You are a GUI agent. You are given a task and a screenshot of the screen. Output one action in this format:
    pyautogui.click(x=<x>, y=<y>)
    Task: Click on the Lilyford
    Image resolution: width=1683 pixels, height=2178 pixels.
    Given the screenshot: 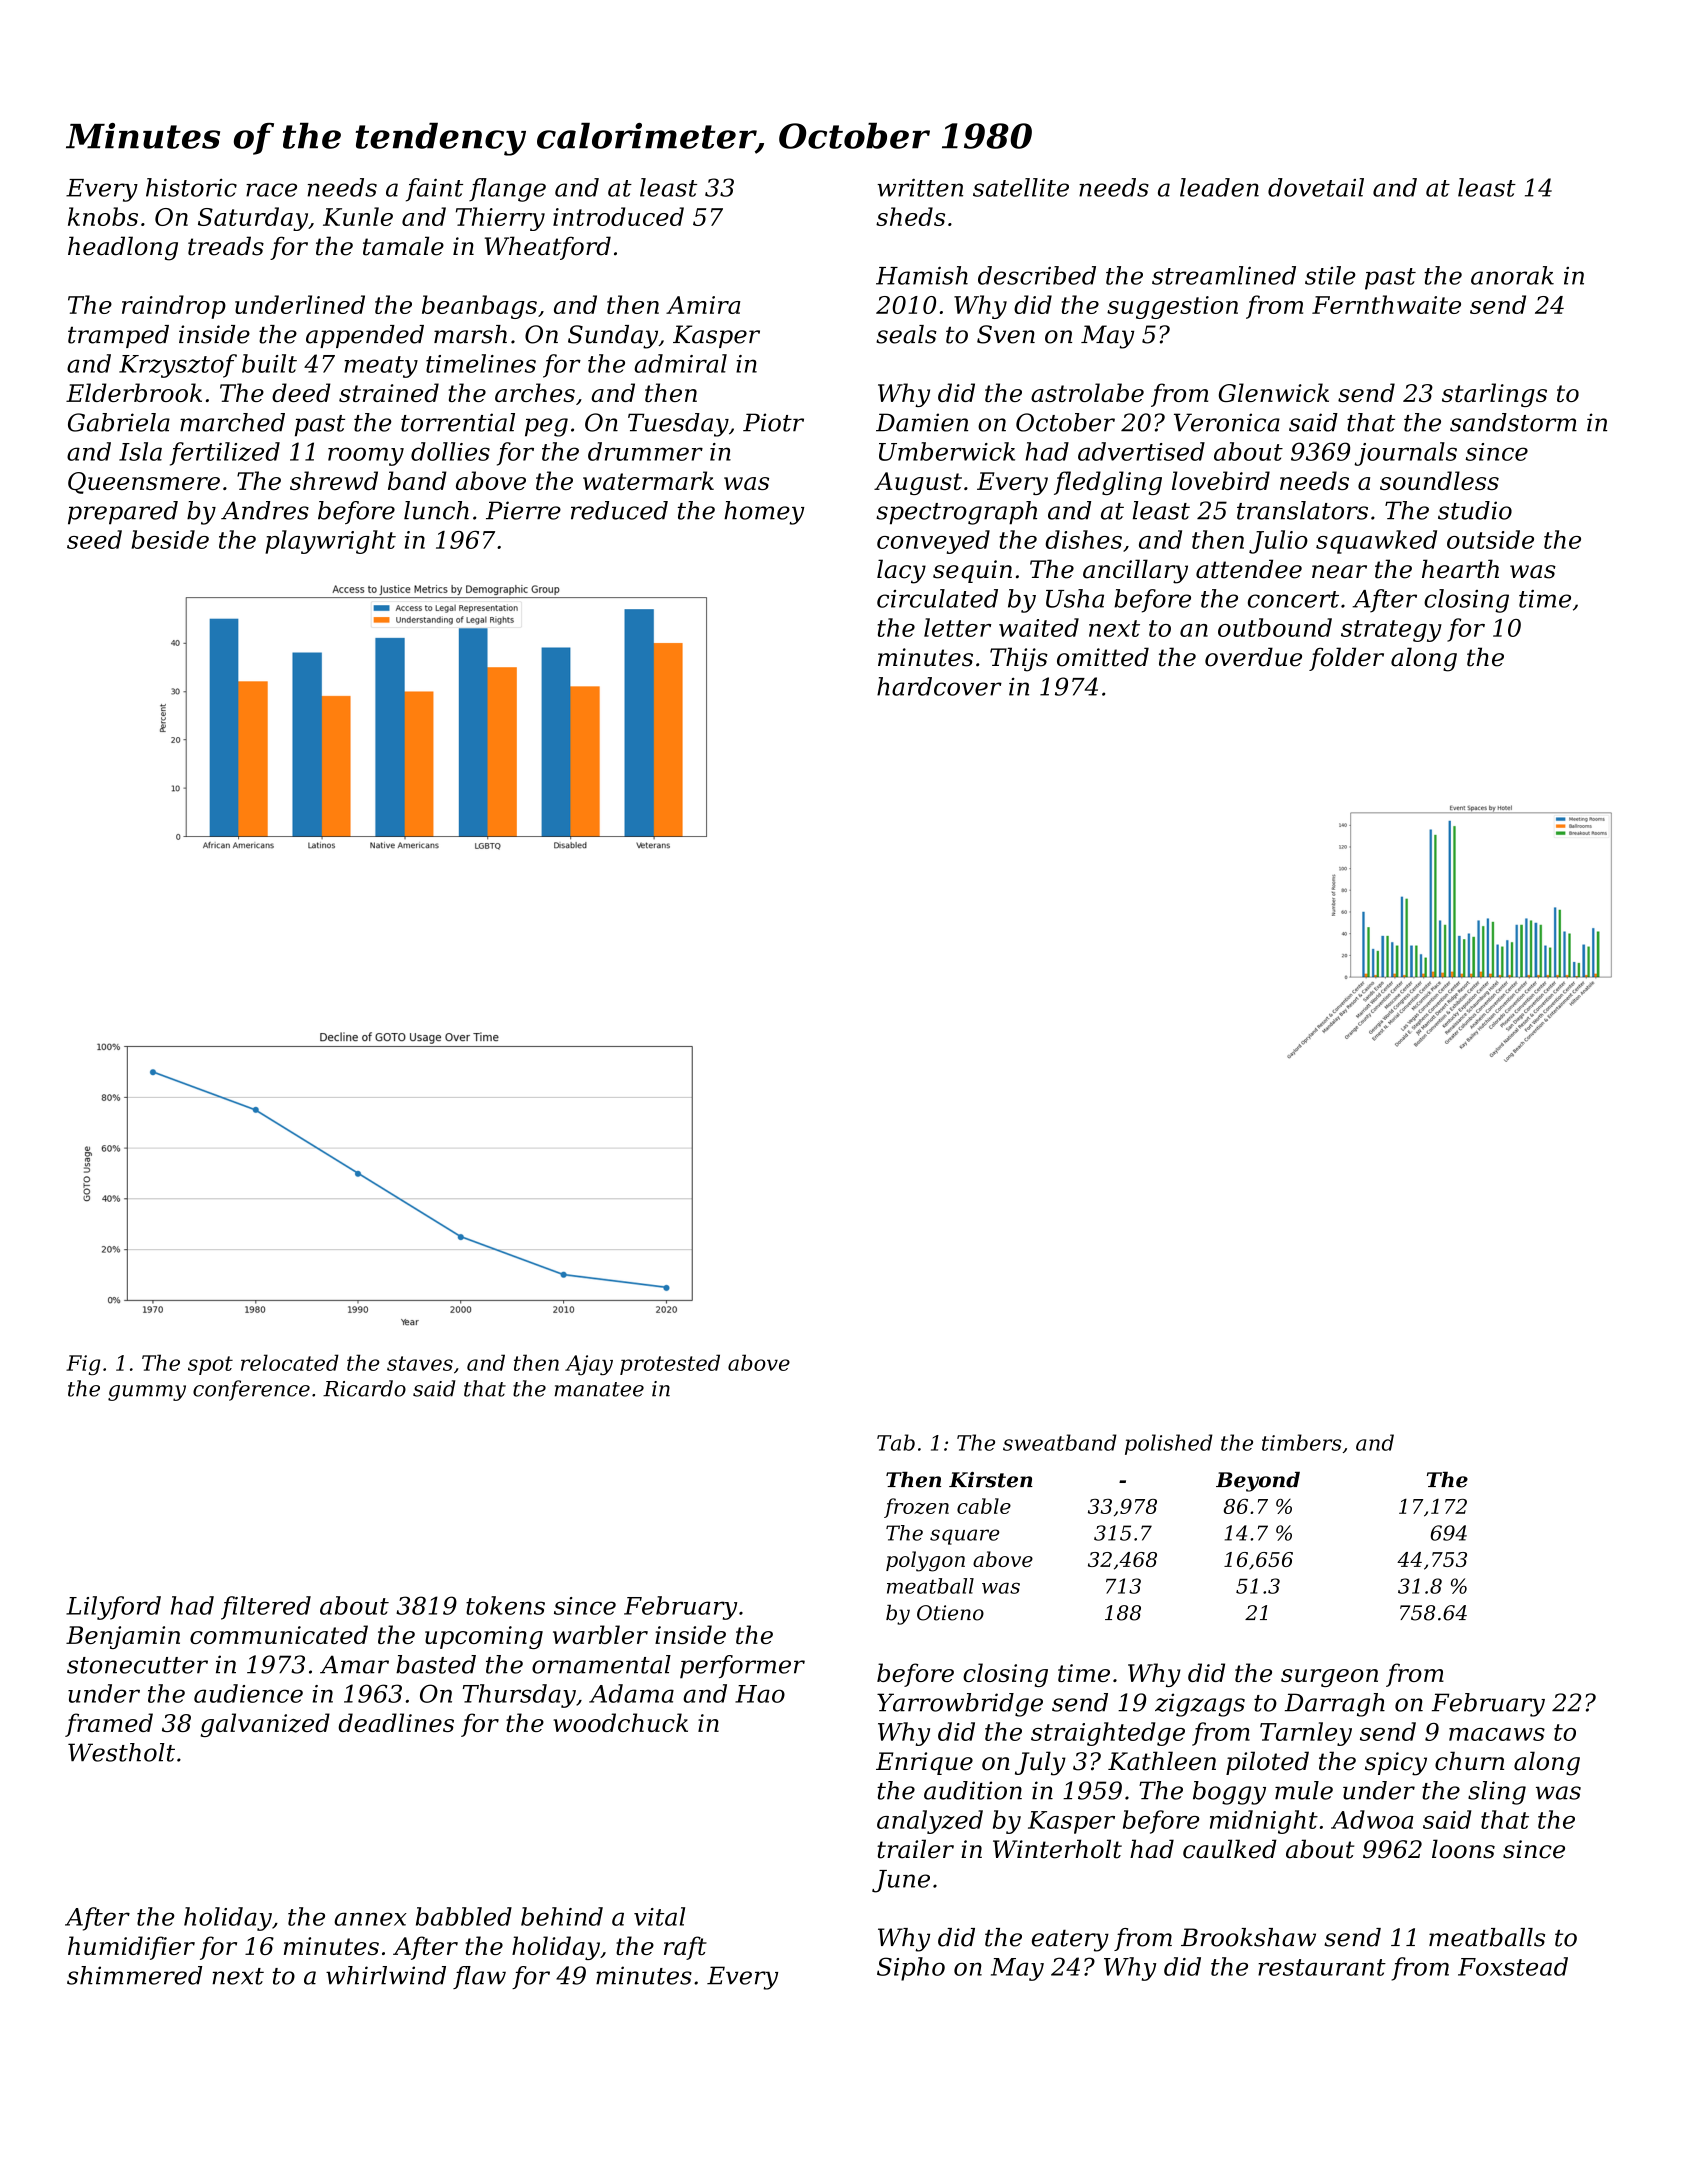 What is the action you would take?
    pyautogui.click(x=113, y=1608)
